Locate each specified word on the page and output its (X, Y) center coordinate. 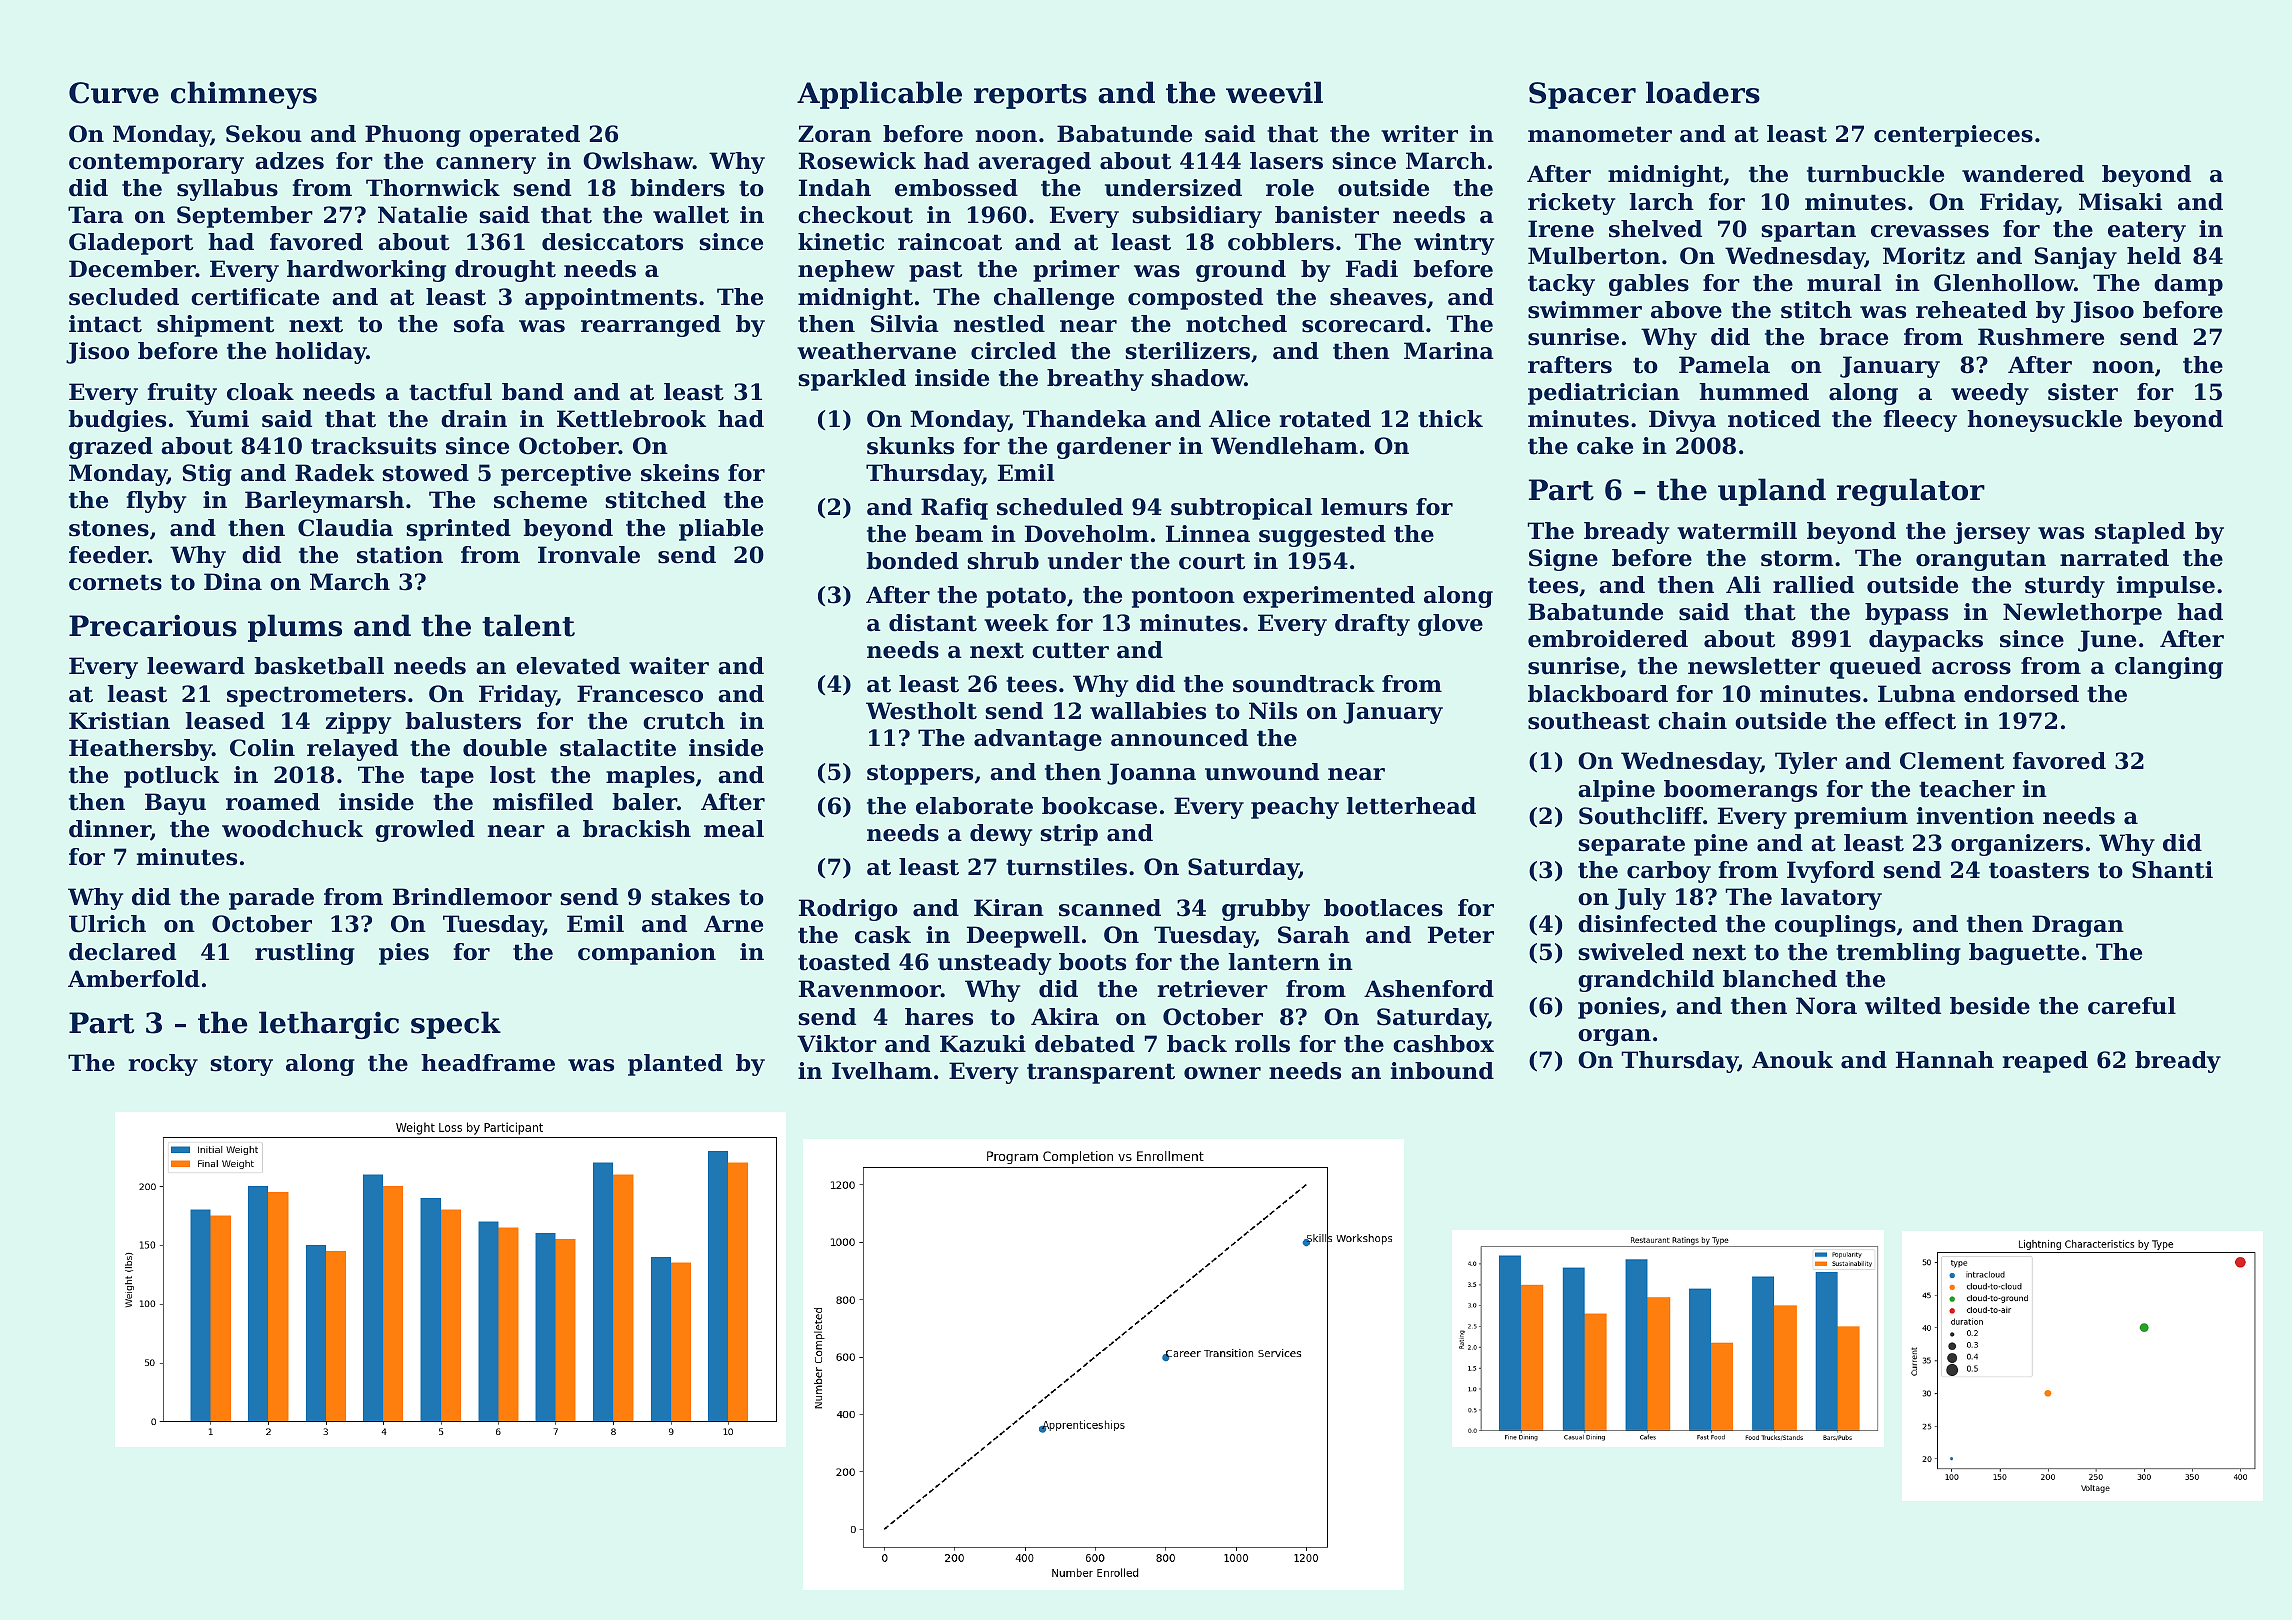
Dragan (2078, 926)
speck (456, 1025)
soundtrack (1304, 684)
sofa (479, 324)
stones (109, 528)
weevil (1274, 92)
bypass (1906, 614)
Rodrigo (848, 910)
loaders (1703, 92)
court (1212, 561)
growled (425, 831)
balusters (463, 721)
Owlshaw (638, 161)
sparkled (852, 380)
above (1686, 310)
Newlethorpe (2082, 614)
